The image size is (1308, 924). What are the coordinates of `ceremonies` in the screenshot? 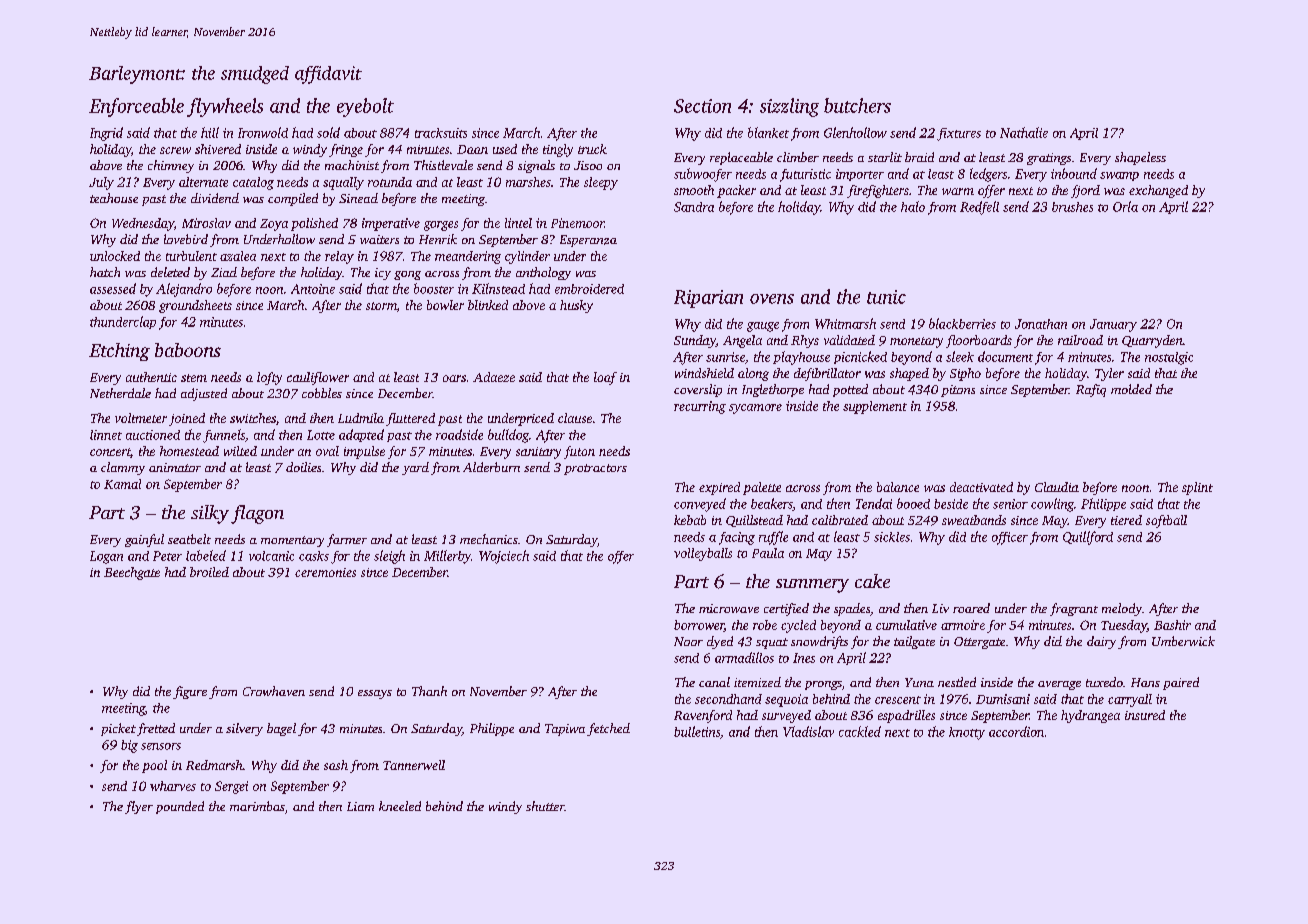 It's located at (325, 572).
